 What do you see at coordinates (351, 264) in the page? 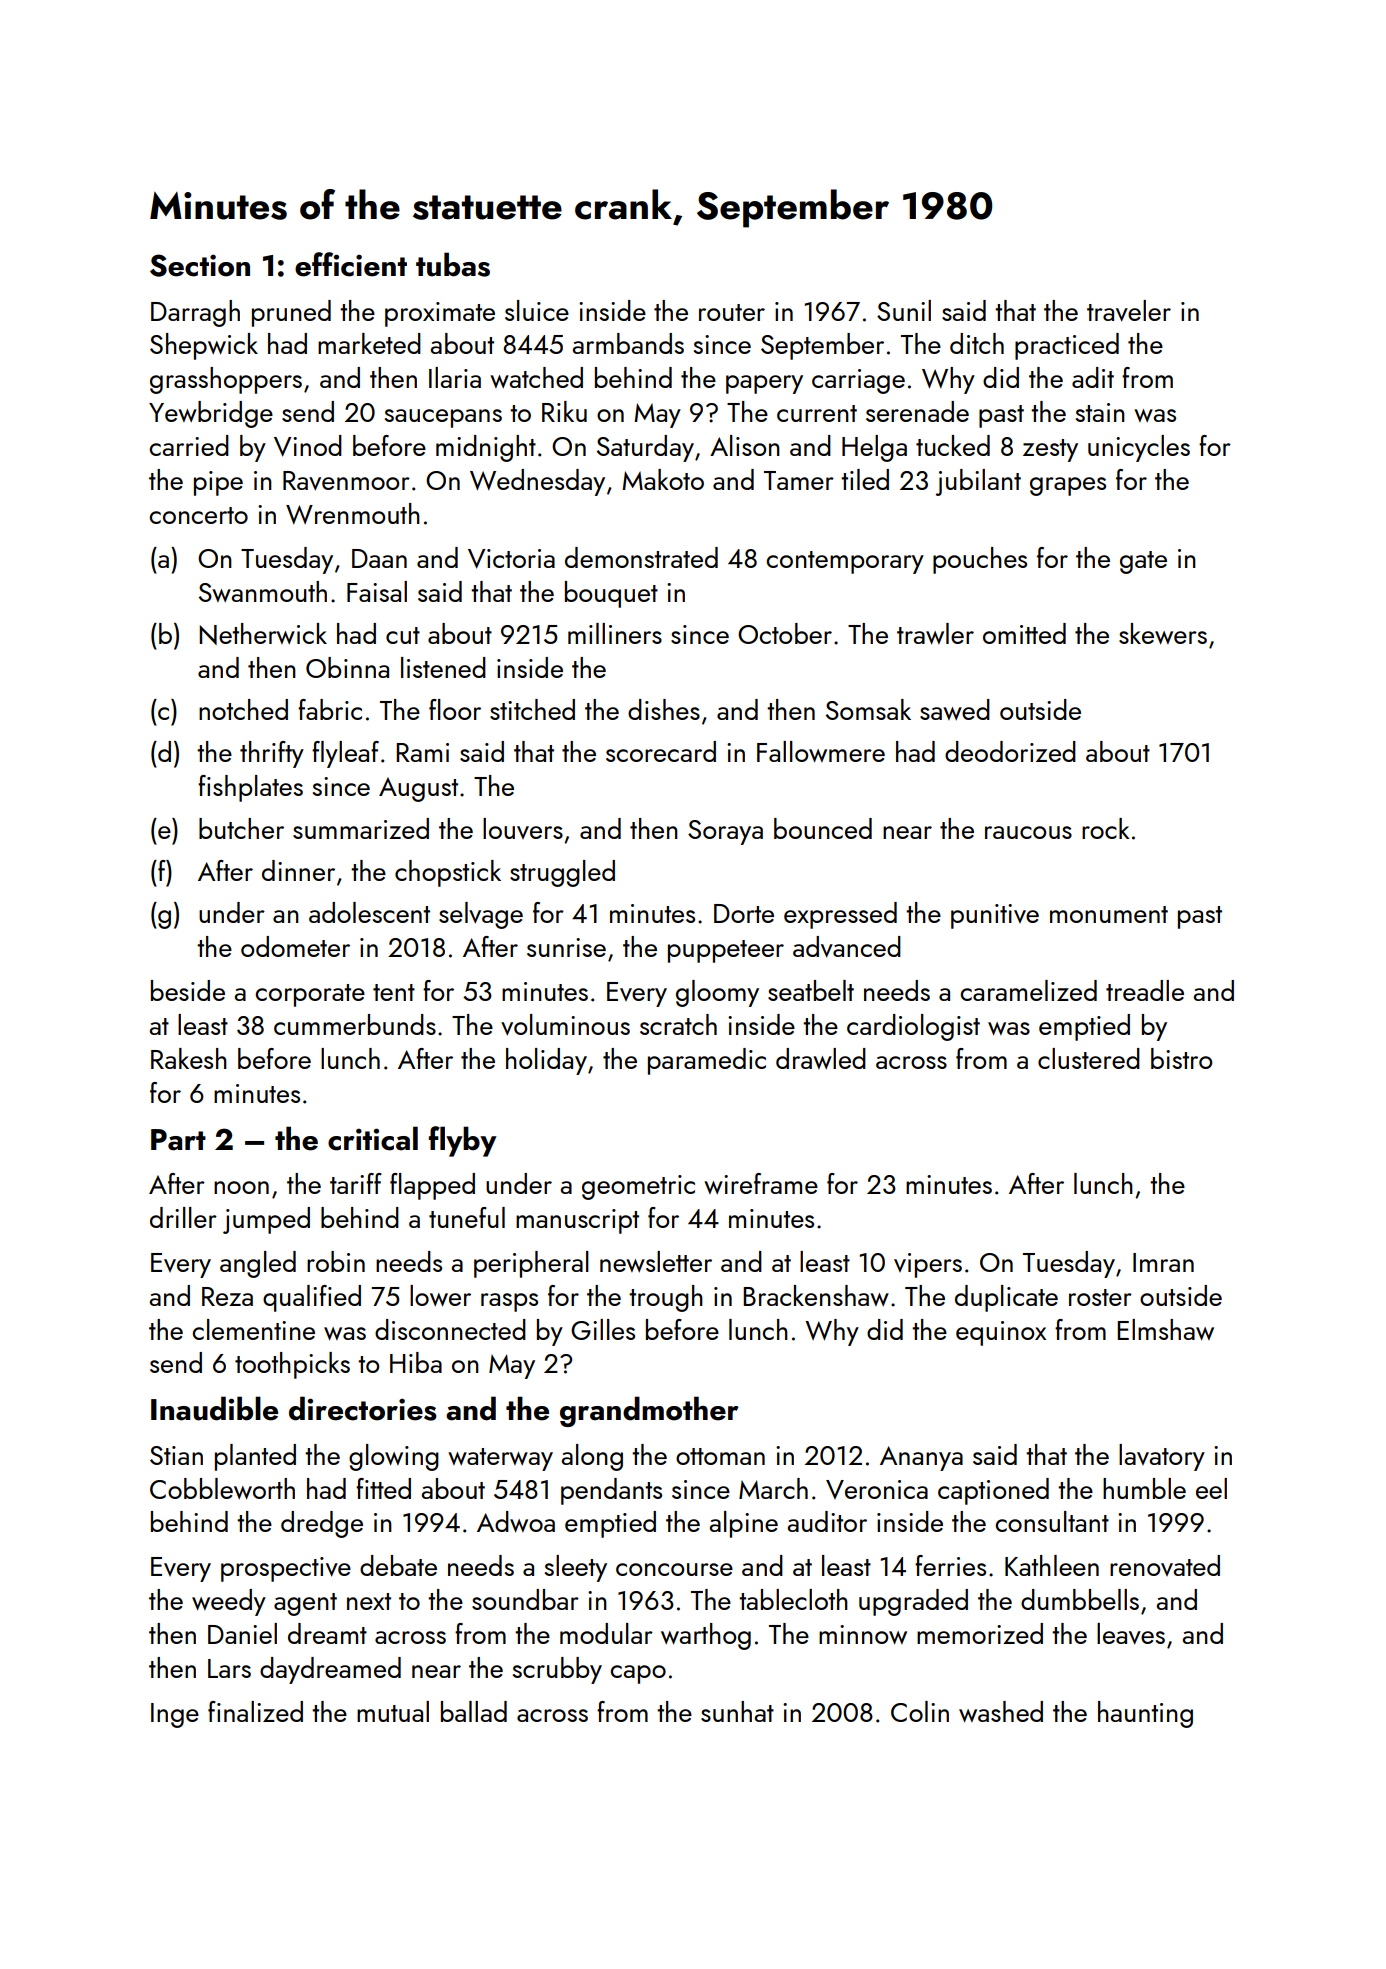
I see `efficient` at bounding box center [351, 264].
